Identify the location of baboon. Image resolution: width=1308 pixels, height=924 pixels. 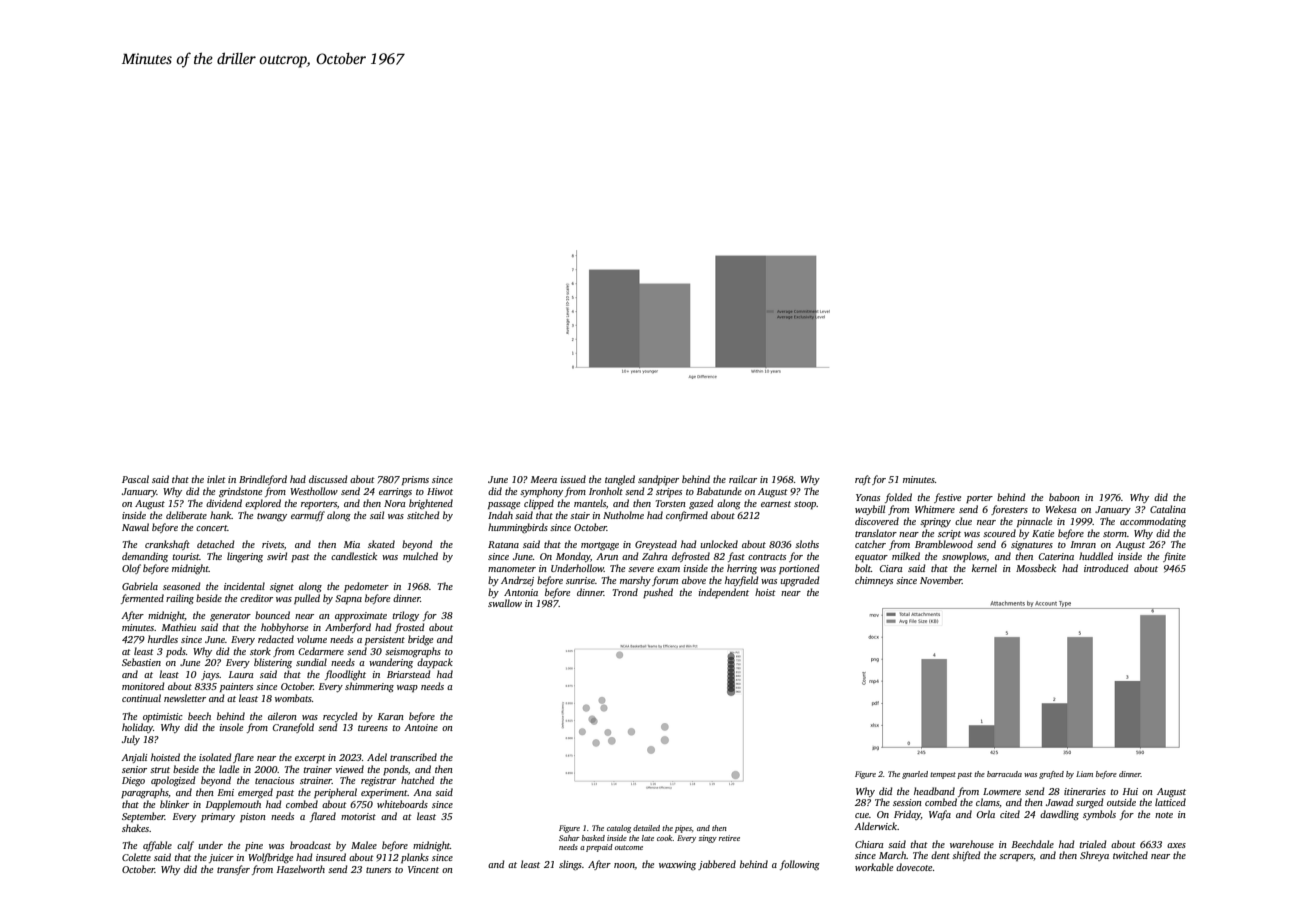
(1064, 497).
